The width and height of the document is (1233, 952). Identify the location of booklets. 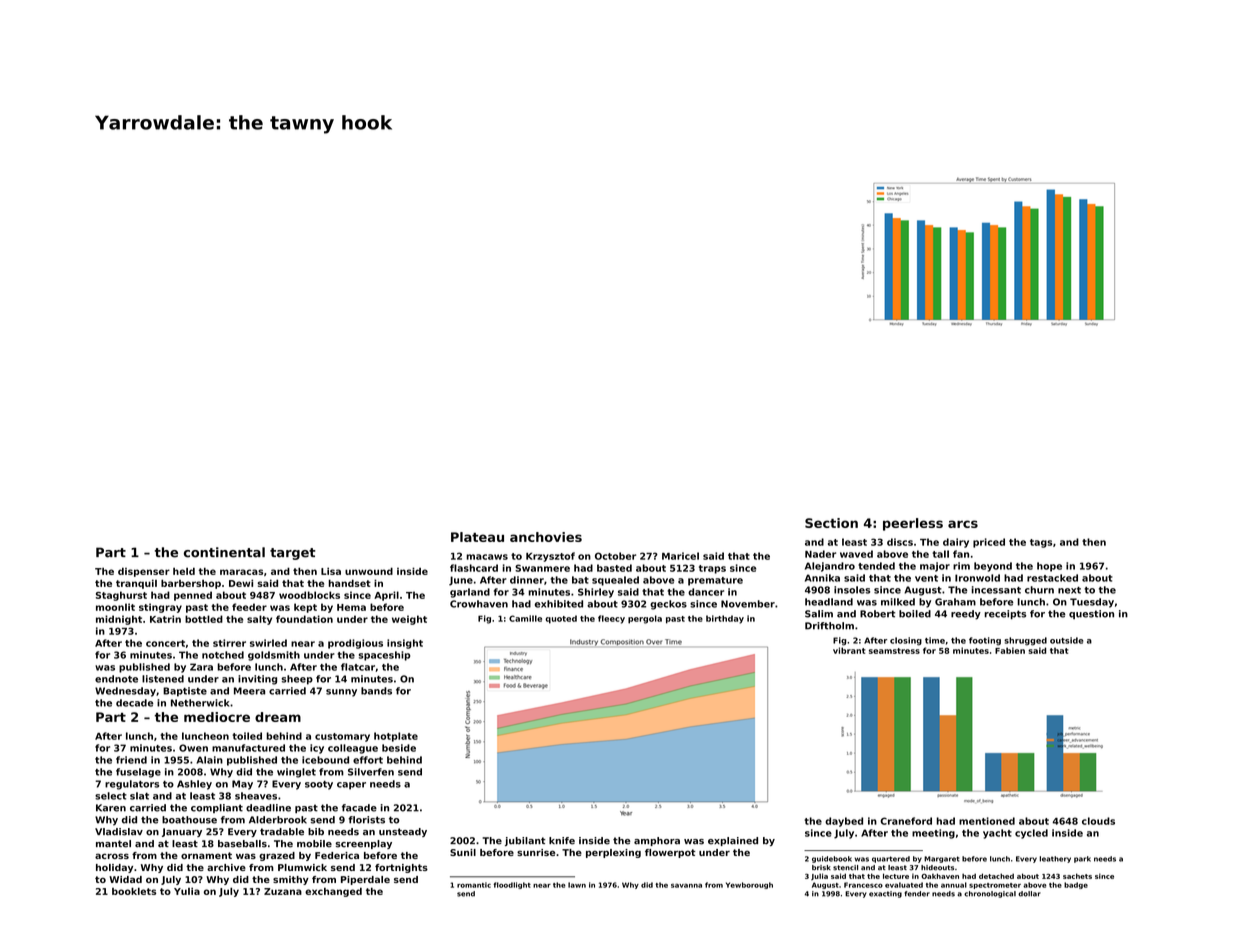
(134, 891).
